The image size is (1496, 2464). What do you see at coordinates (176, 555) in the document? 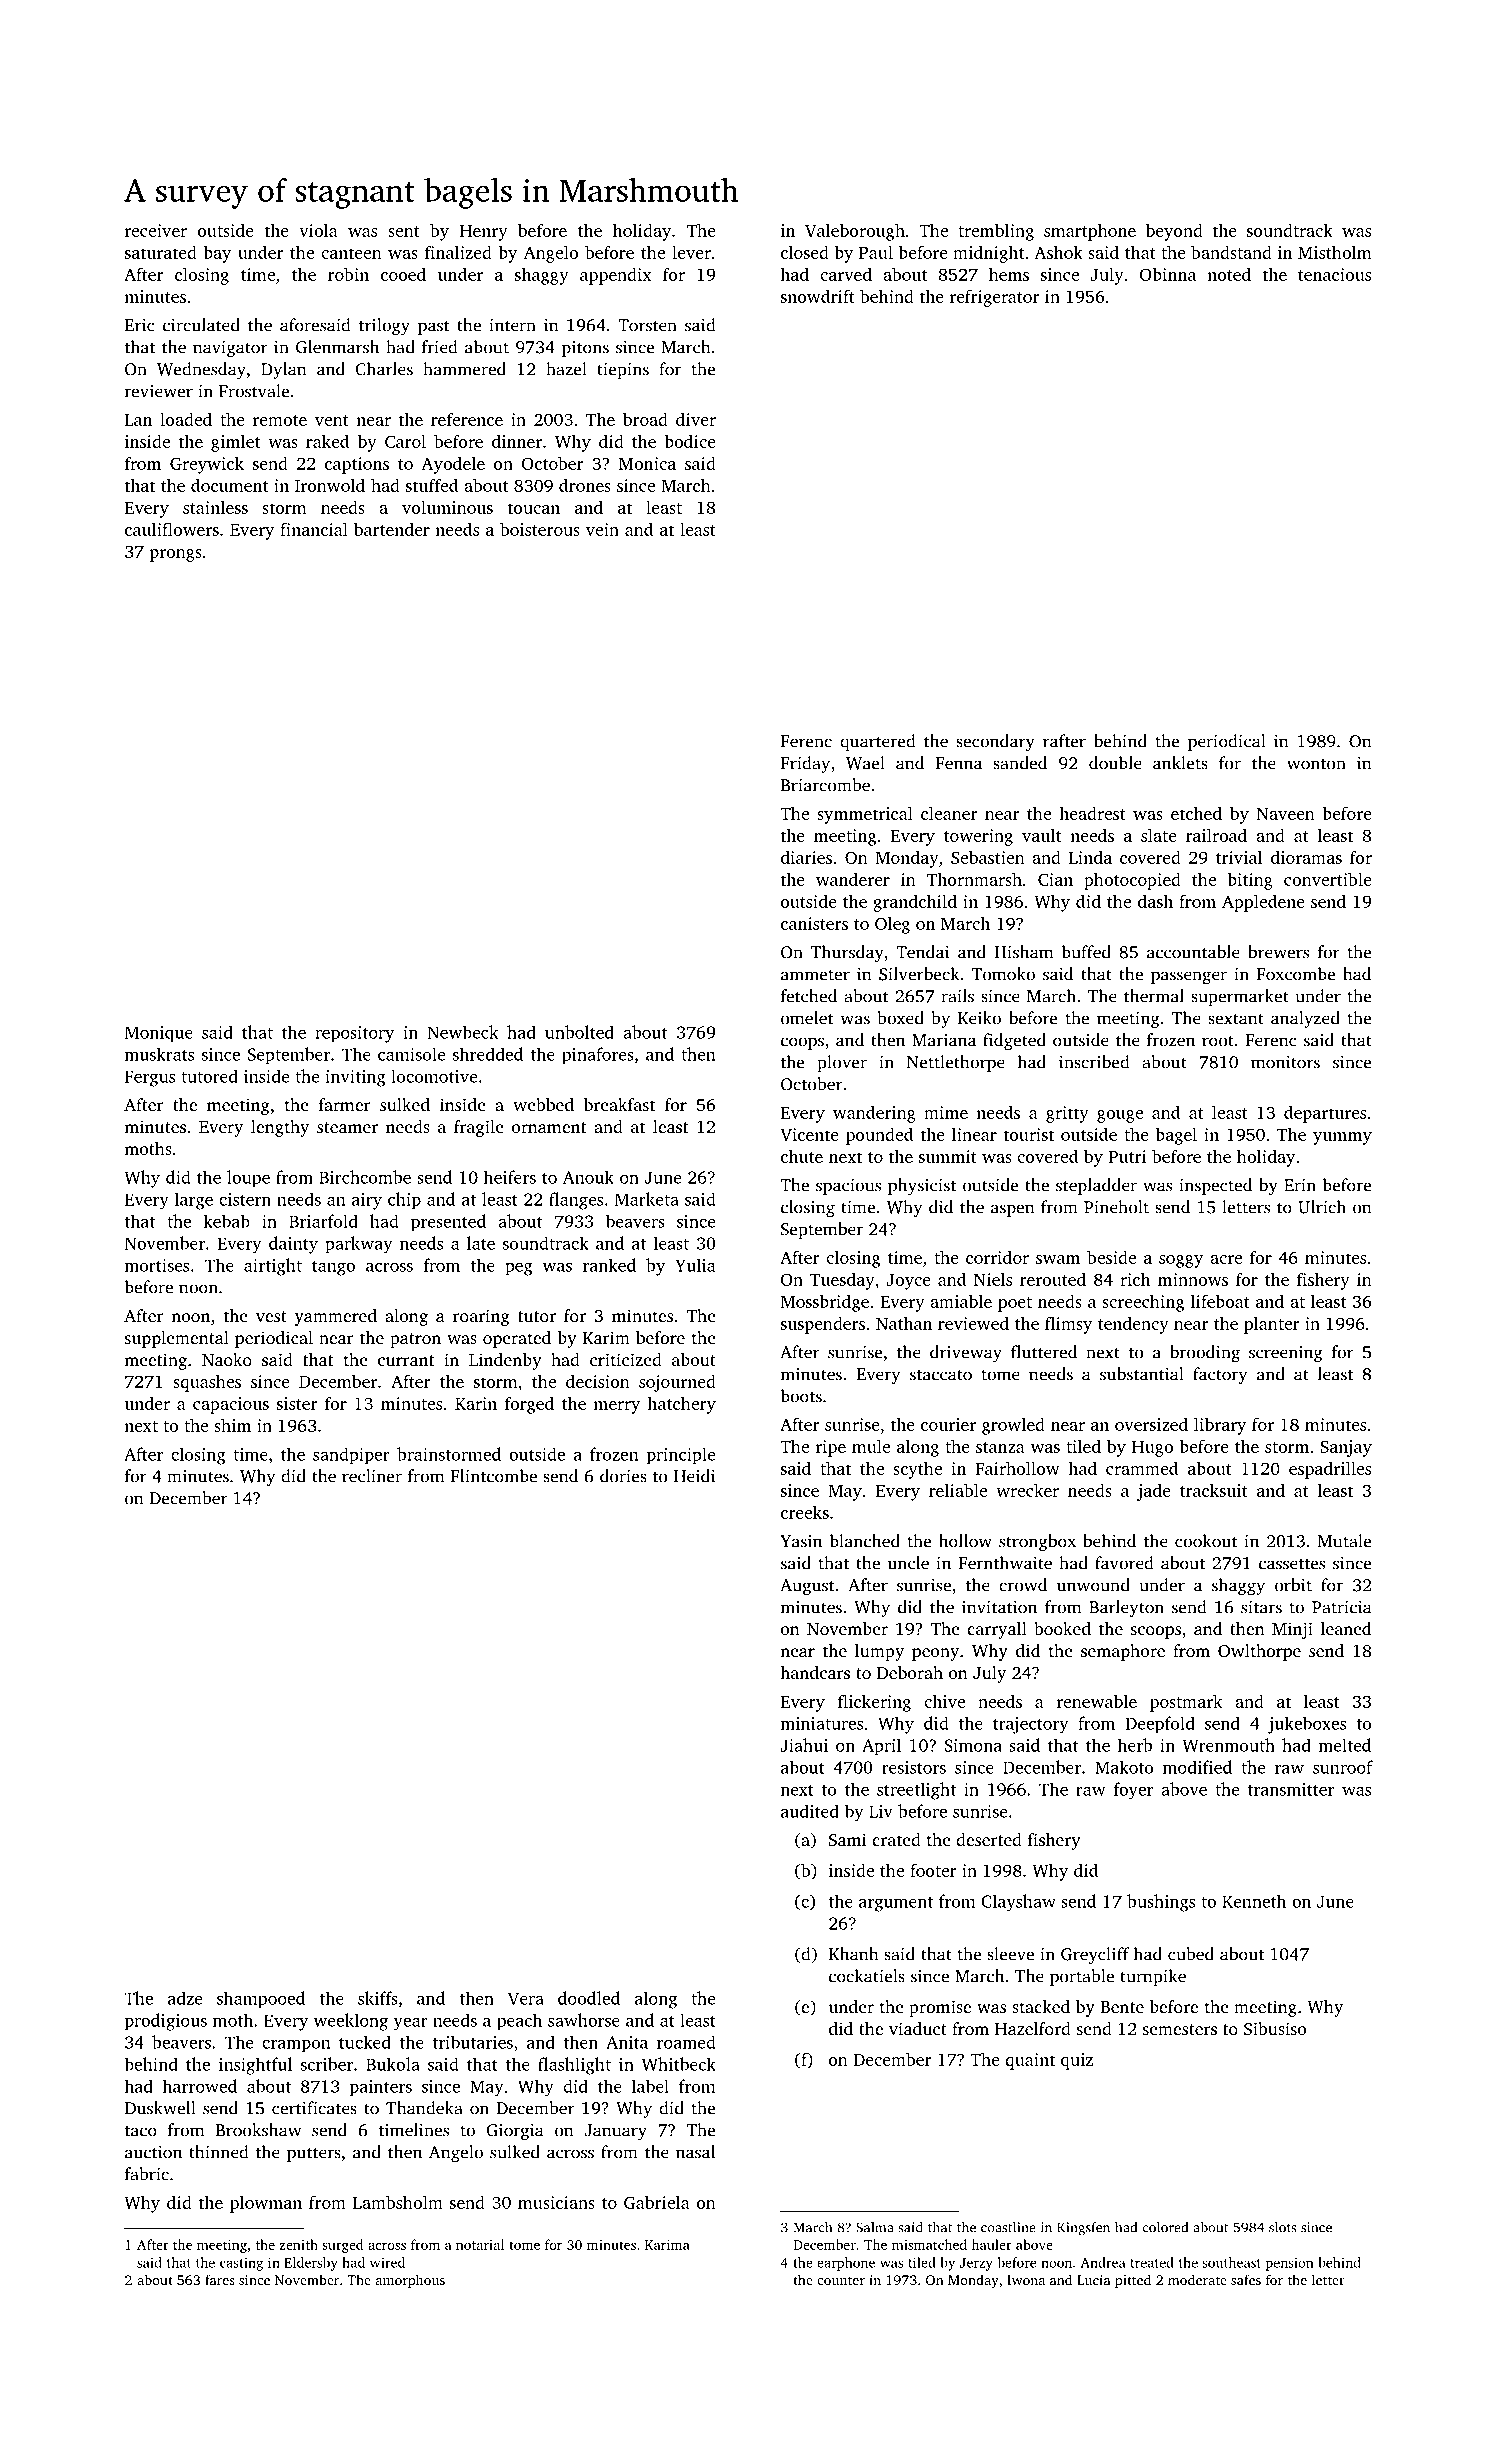
I see `prongs` at bounding box center [176, 555].
